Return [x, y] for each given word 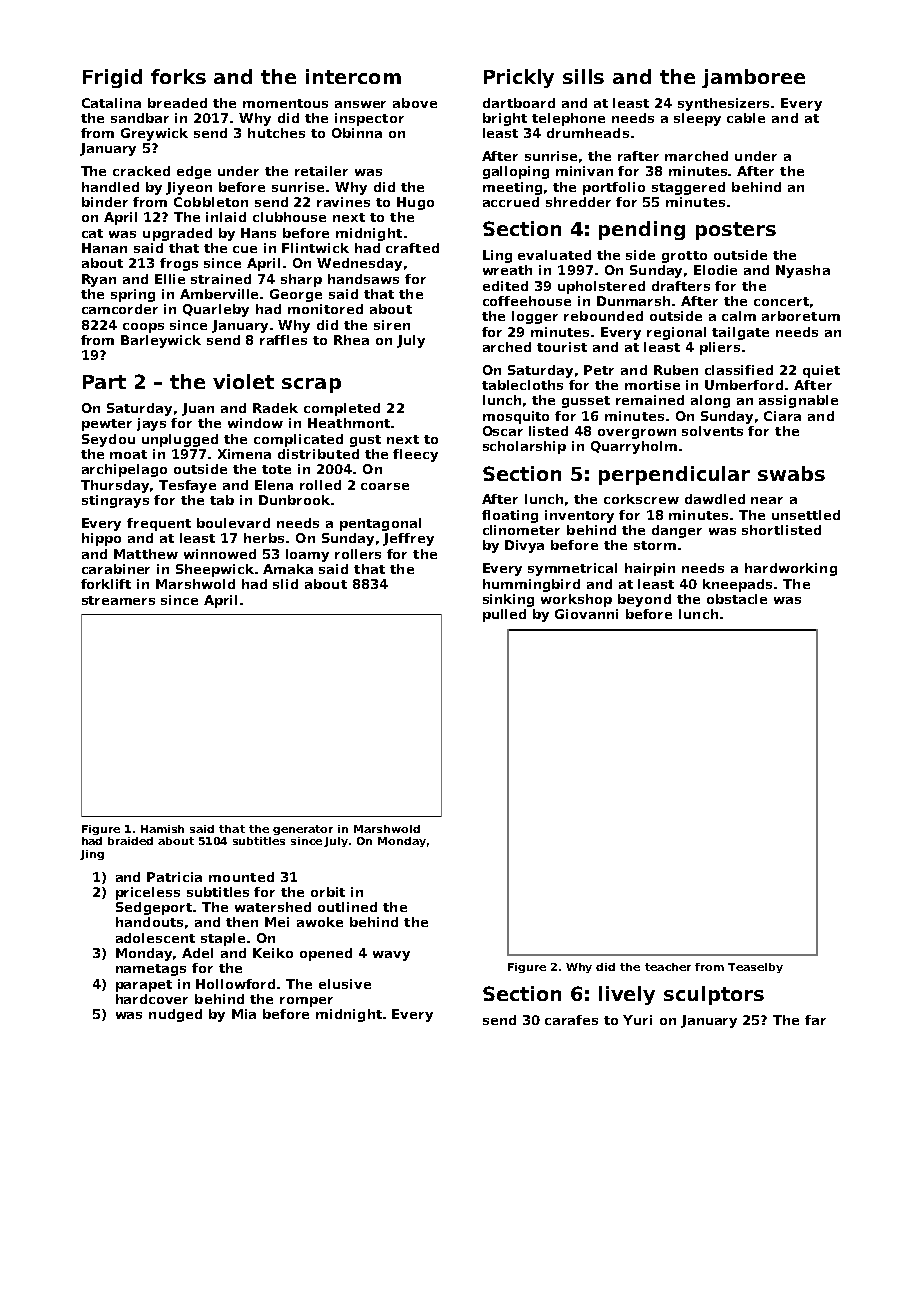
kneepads [737, 585]
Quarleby [216, 310]
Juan [198, 409]
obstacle [737, 599]
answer [360, 104]
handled [110, 187]
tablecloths [522, 385]
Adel [197, 953]
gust [365, 441]
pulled [504, 615]
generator [303, 830]
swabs [791, 473]
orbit [328, 892]
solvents [712, 431]
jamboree [753, 78]
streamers [118, 600]
